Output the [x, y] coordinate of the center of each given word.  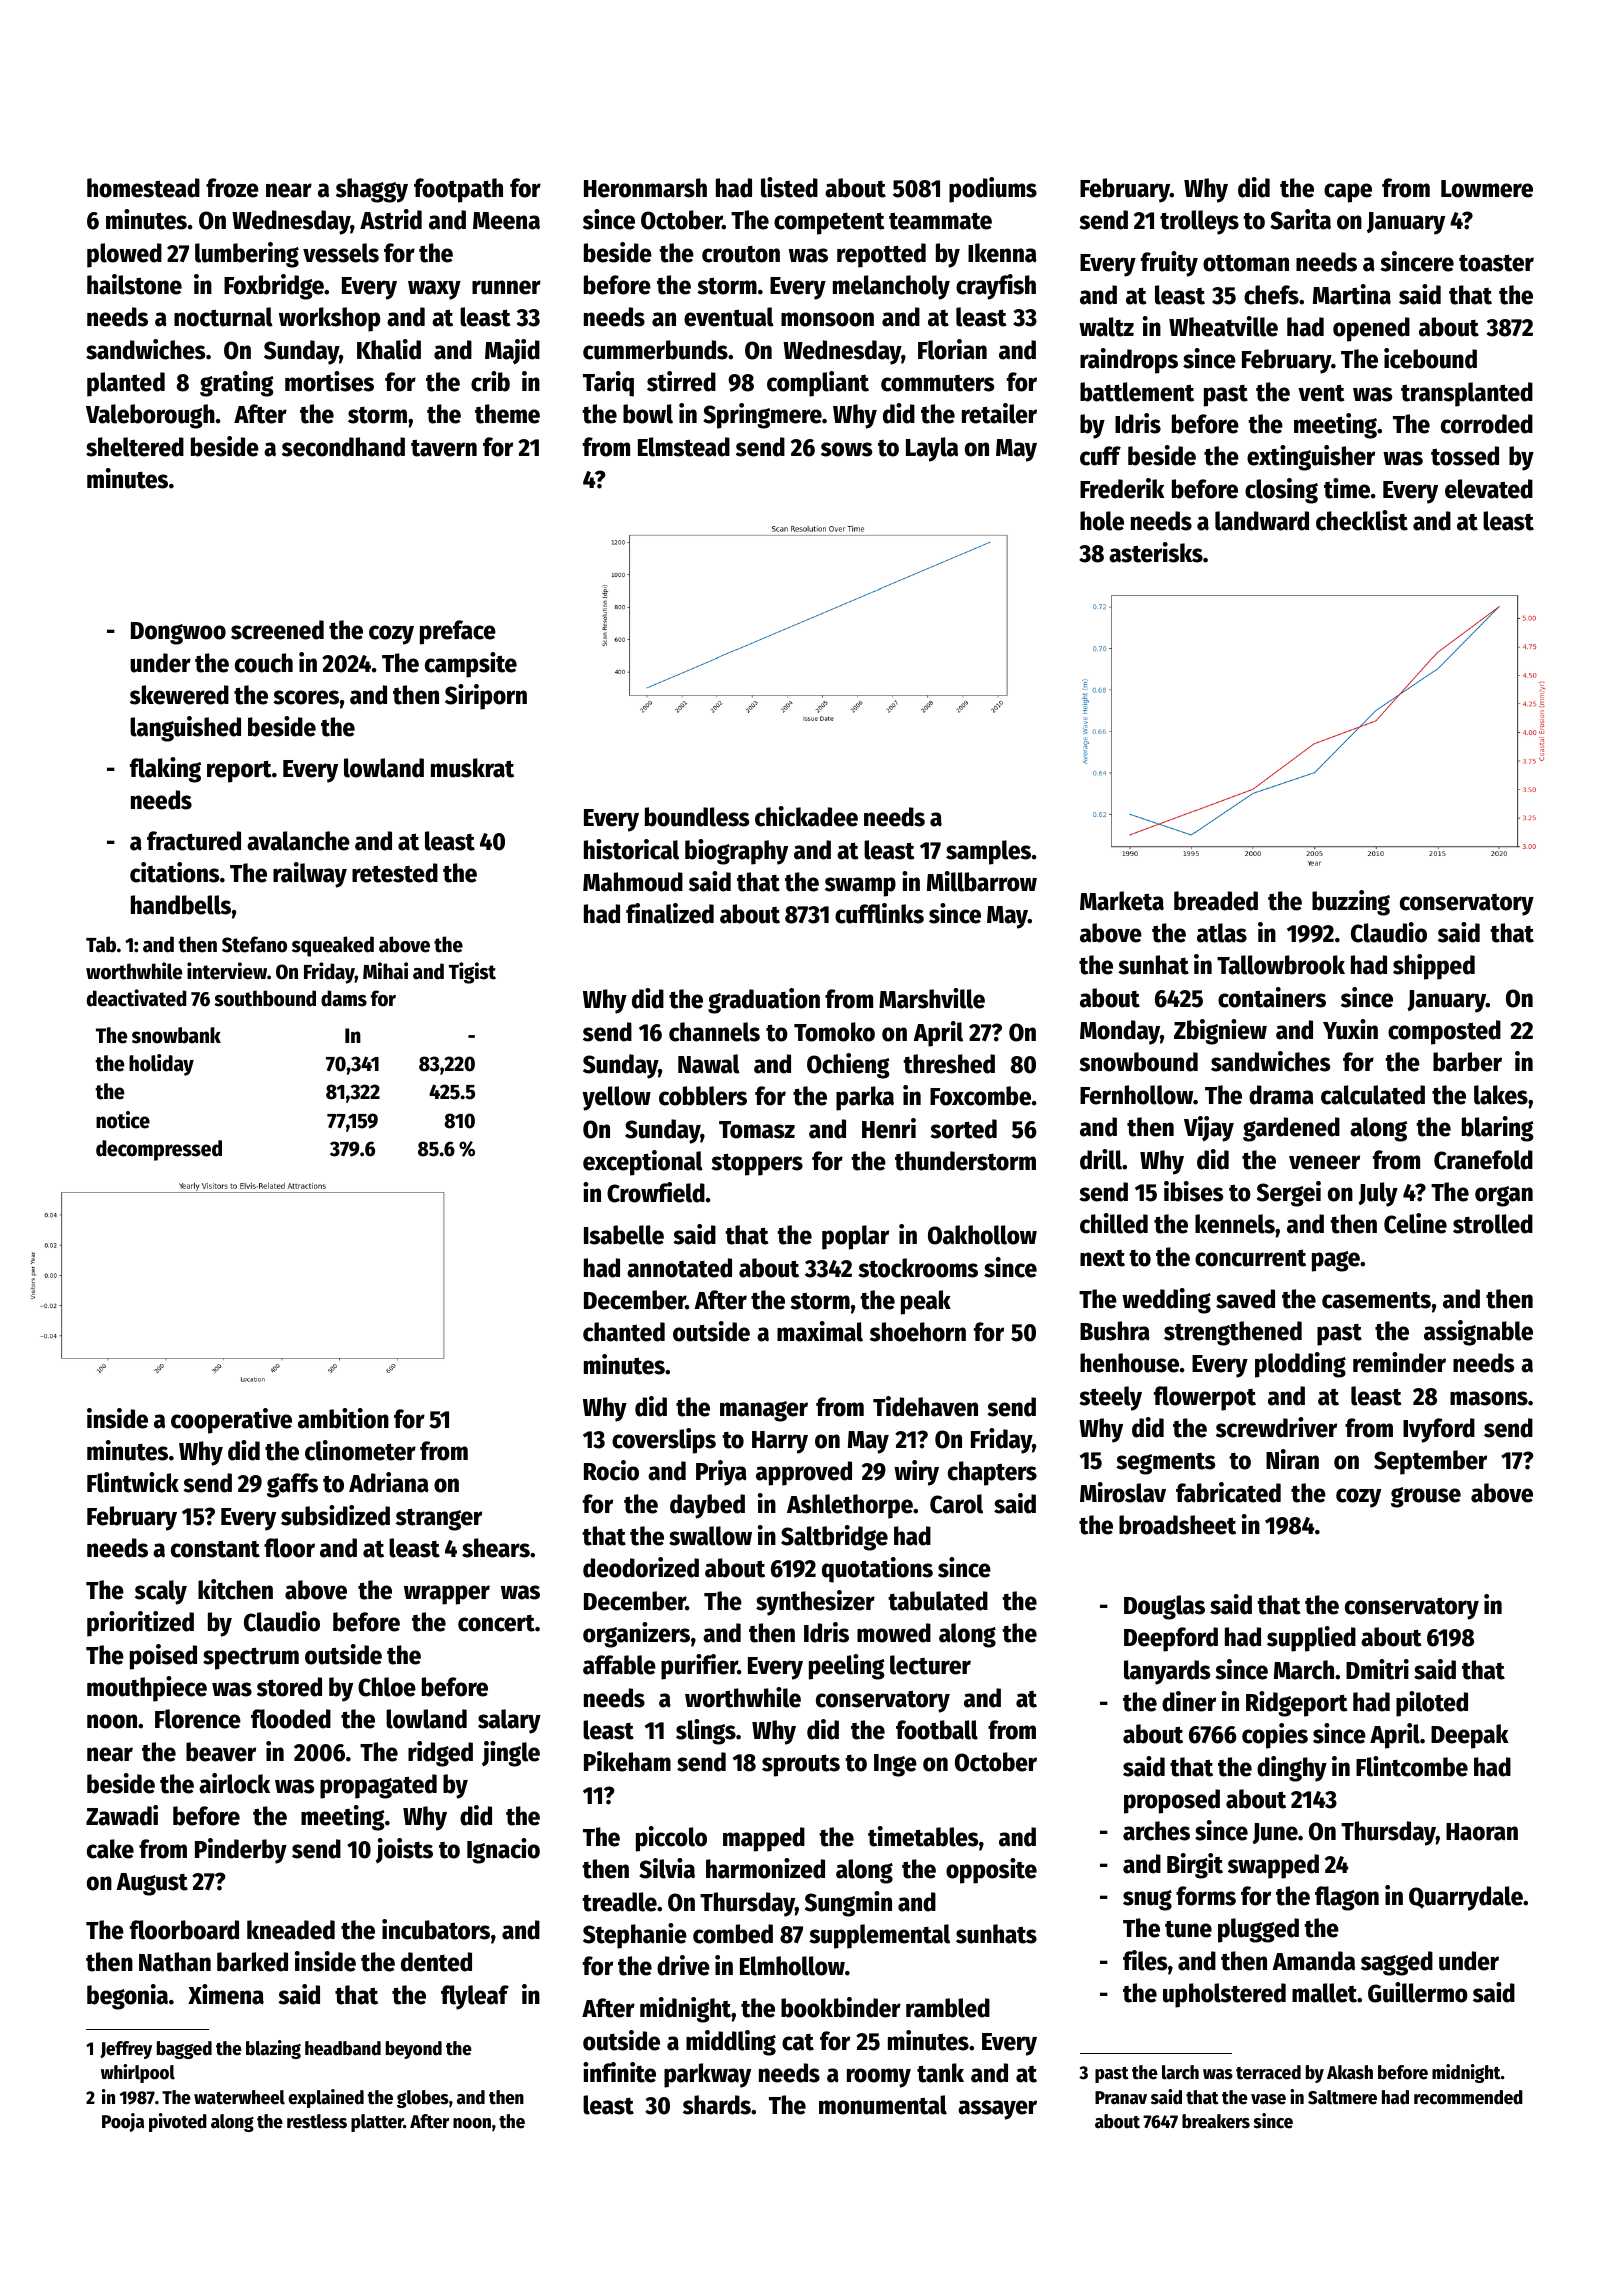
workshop [329, 319]
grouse [1426, 1497]
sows [847, 449]
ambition [343, 1418]
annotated [679, 1268]
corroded [1487, 424]
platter [377, 2123]
